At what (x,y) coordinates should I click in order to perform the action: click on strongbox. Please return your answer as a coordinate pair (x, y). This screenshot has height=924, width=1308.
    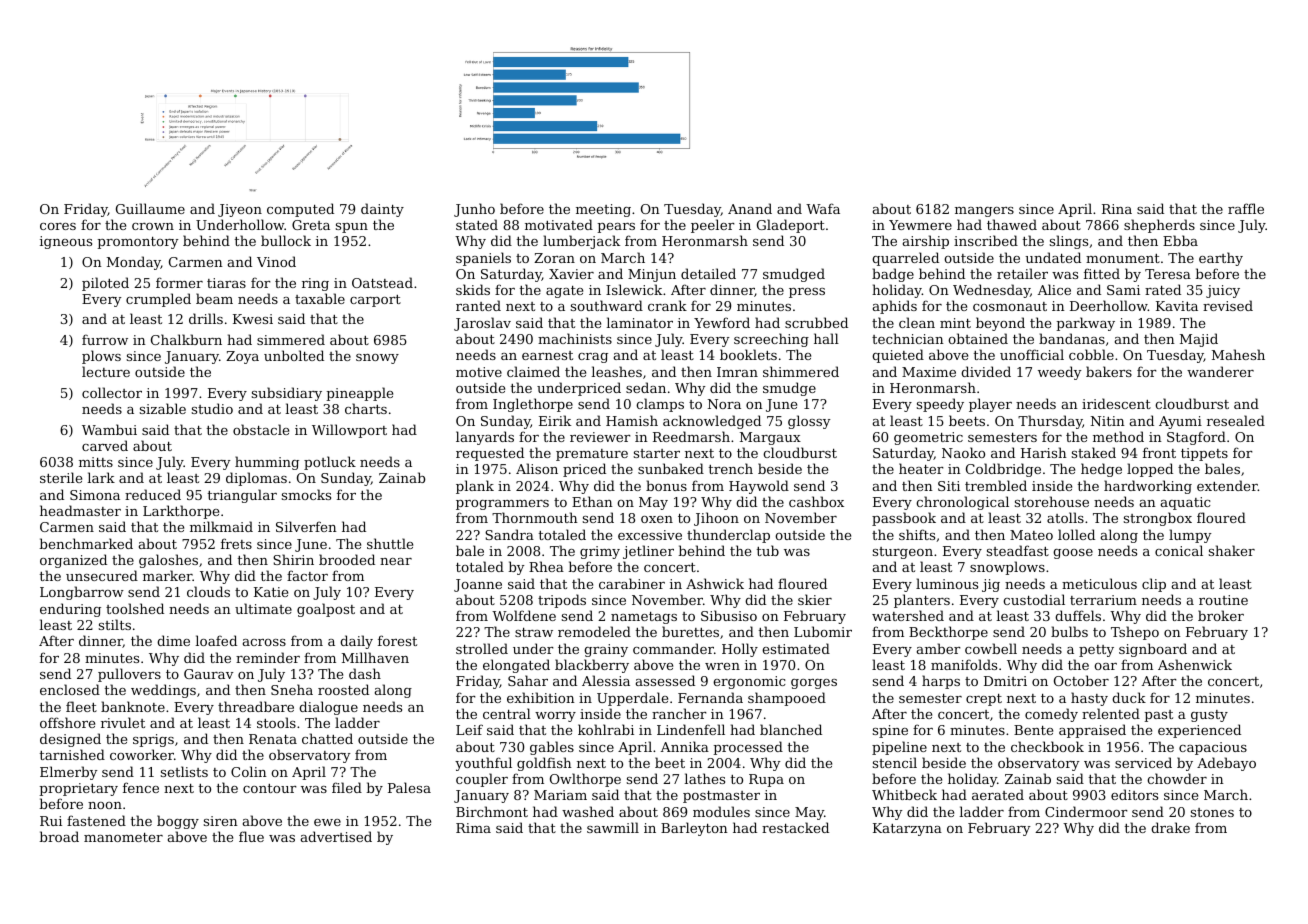
    Looking at the image, I should click on (1158, 519).
